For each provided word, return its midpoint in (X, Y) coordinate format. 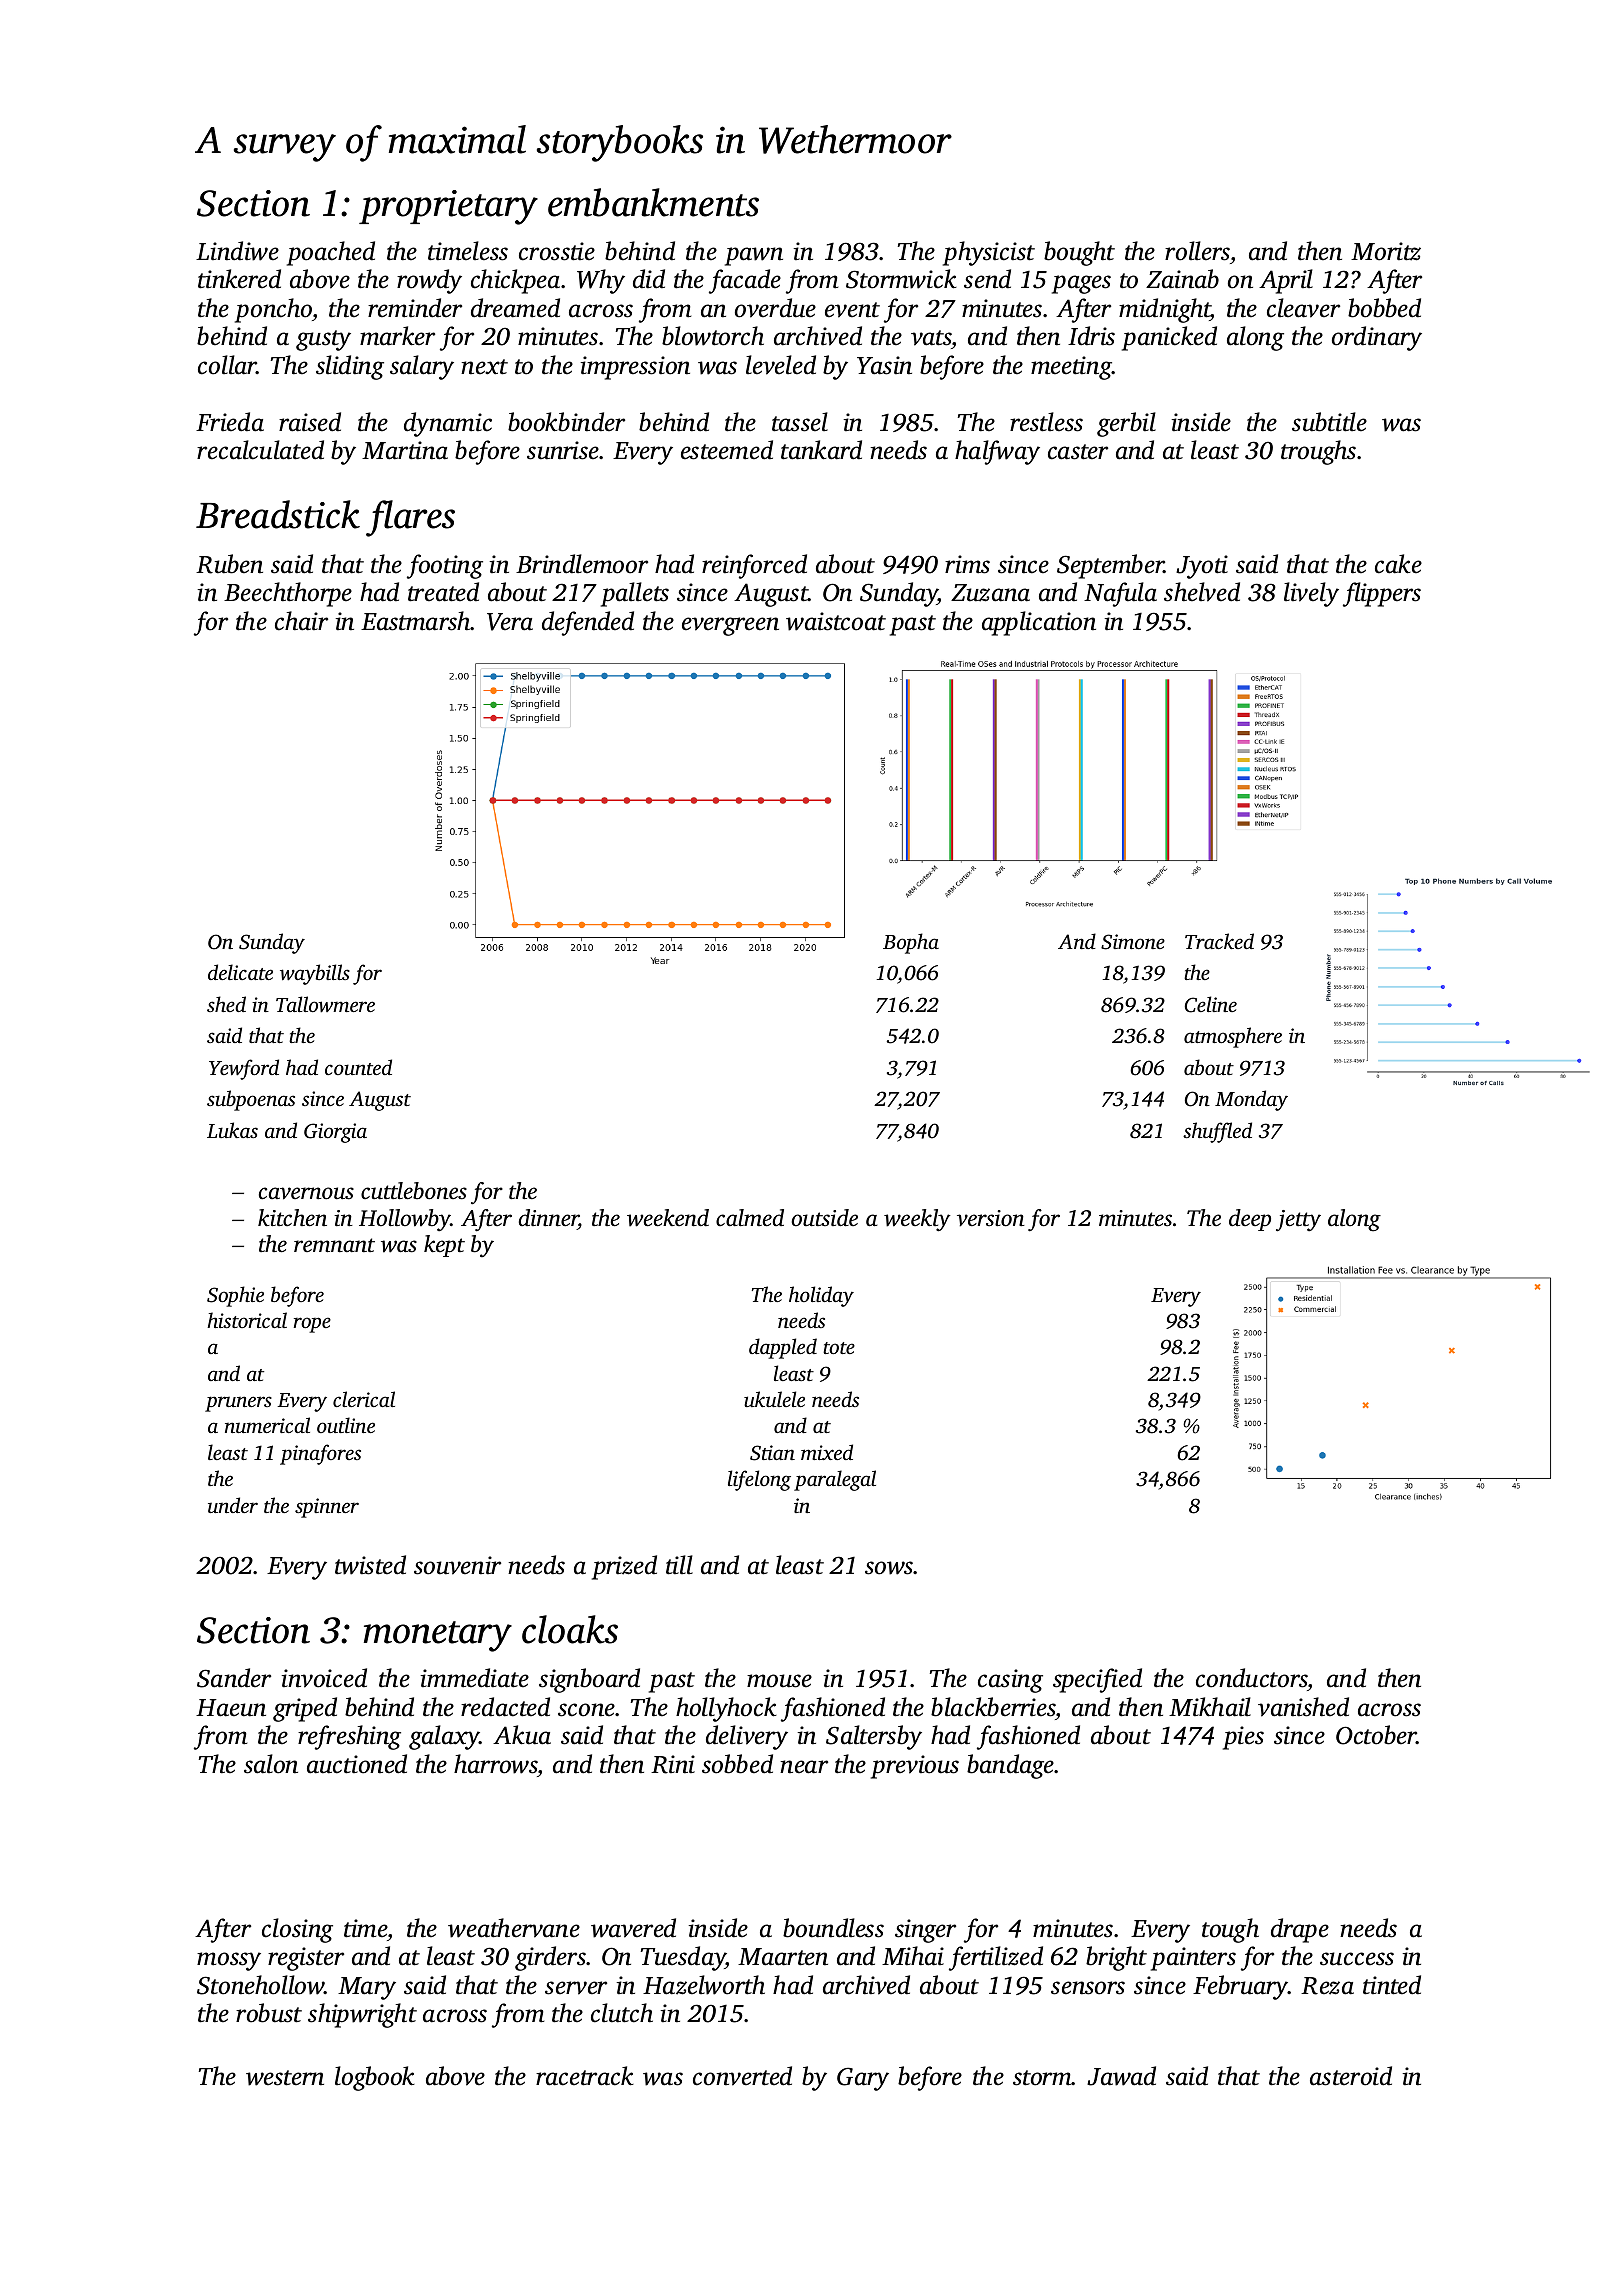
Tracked (1219, 941)
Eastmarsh (416, 621)
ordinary (1377, 338)
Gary (863, 2079)
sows (889, 1568)
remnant (334, 1245)
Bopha (911, 943)
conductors (1252, 1679)
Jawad (1121, 2076)
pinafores (320, 1454)
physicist (989, 253)
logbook (375, 2078)
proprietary (448, 207)
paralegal (835, 1480)
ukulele (774, 1399)
